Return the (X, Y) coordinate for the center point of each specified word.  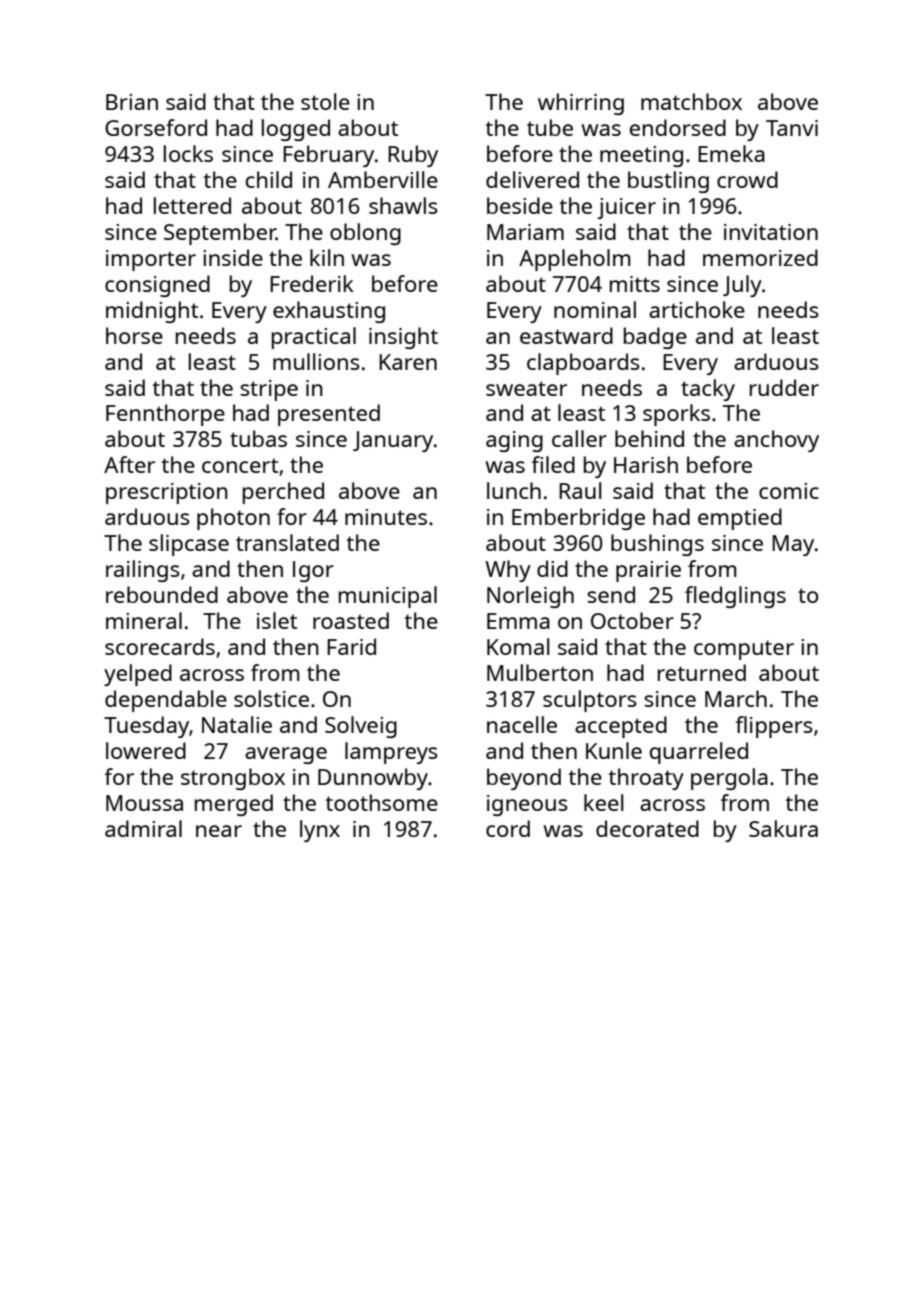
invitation (771, 232)
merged (234, 805)
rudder (784, 387)
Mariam (525, 232)
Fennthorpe (165, 415)
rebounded (162, 594)
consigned (157, 286)
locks (188, 153)
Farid (351, 646)
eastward (566, 335)
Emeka (731, 153)
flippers (774, 727)
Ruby (413, 156)
